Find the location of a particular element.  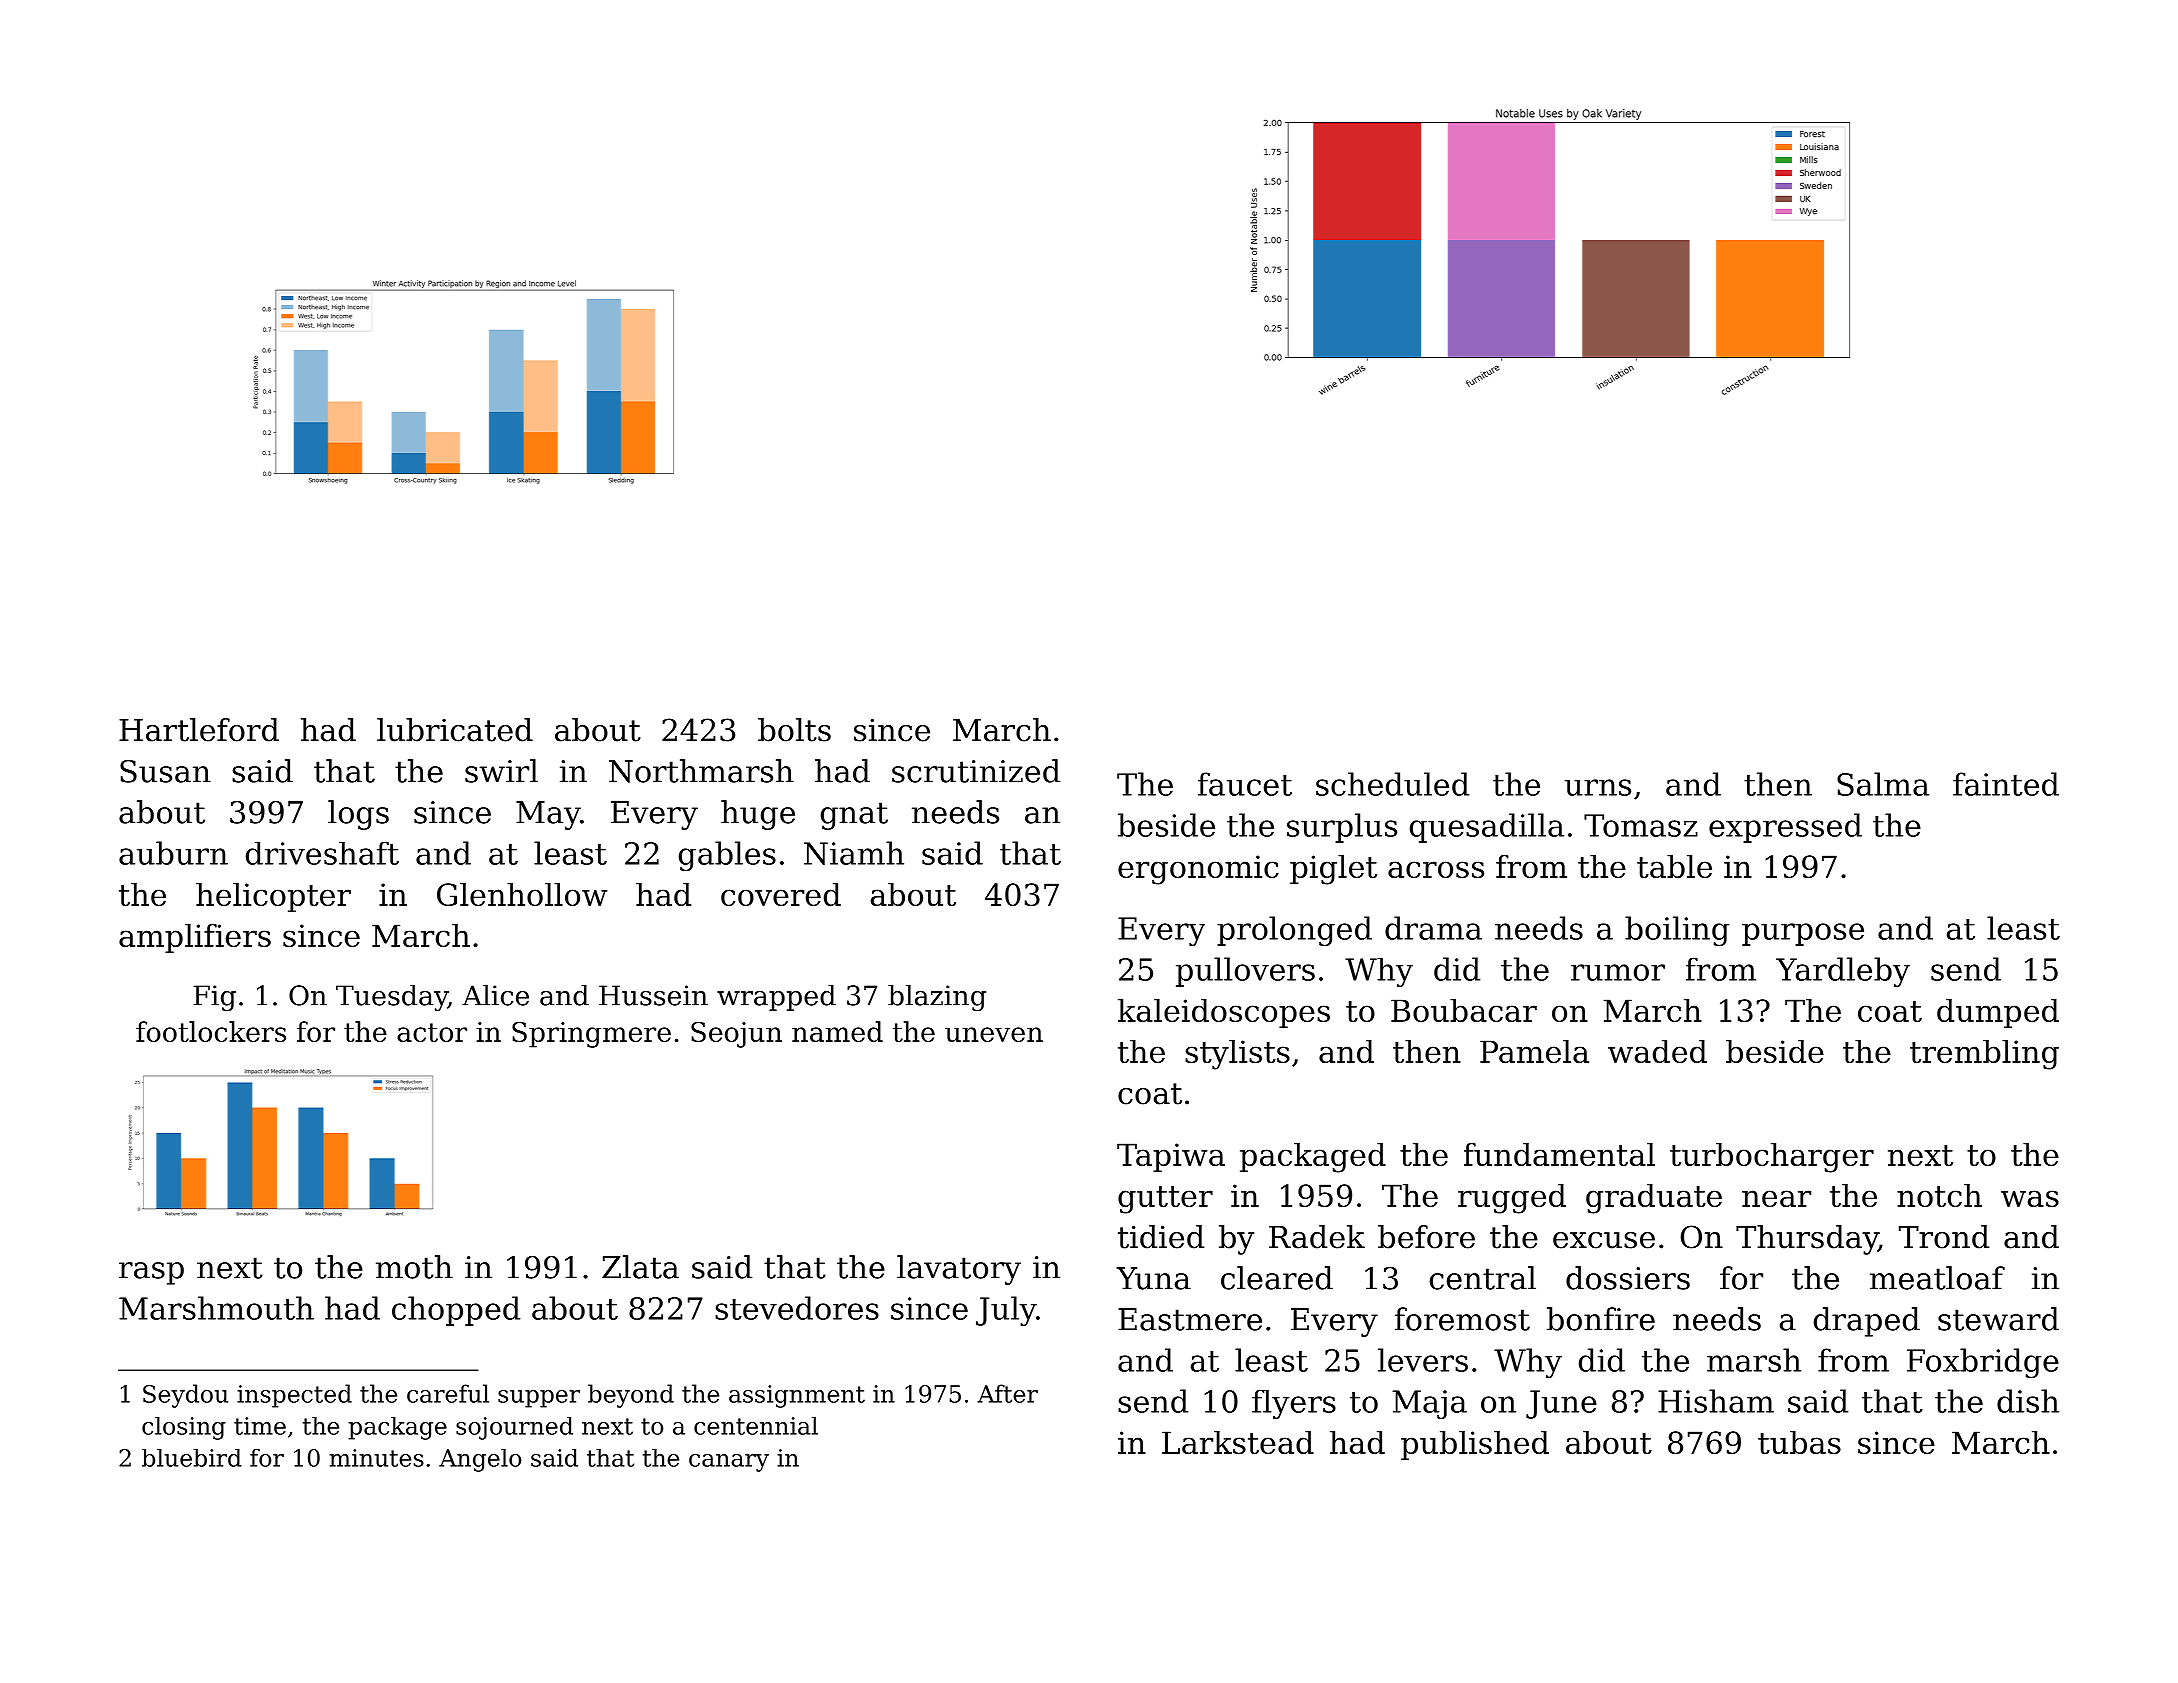

careful is located at coordinates (448, 1393).
